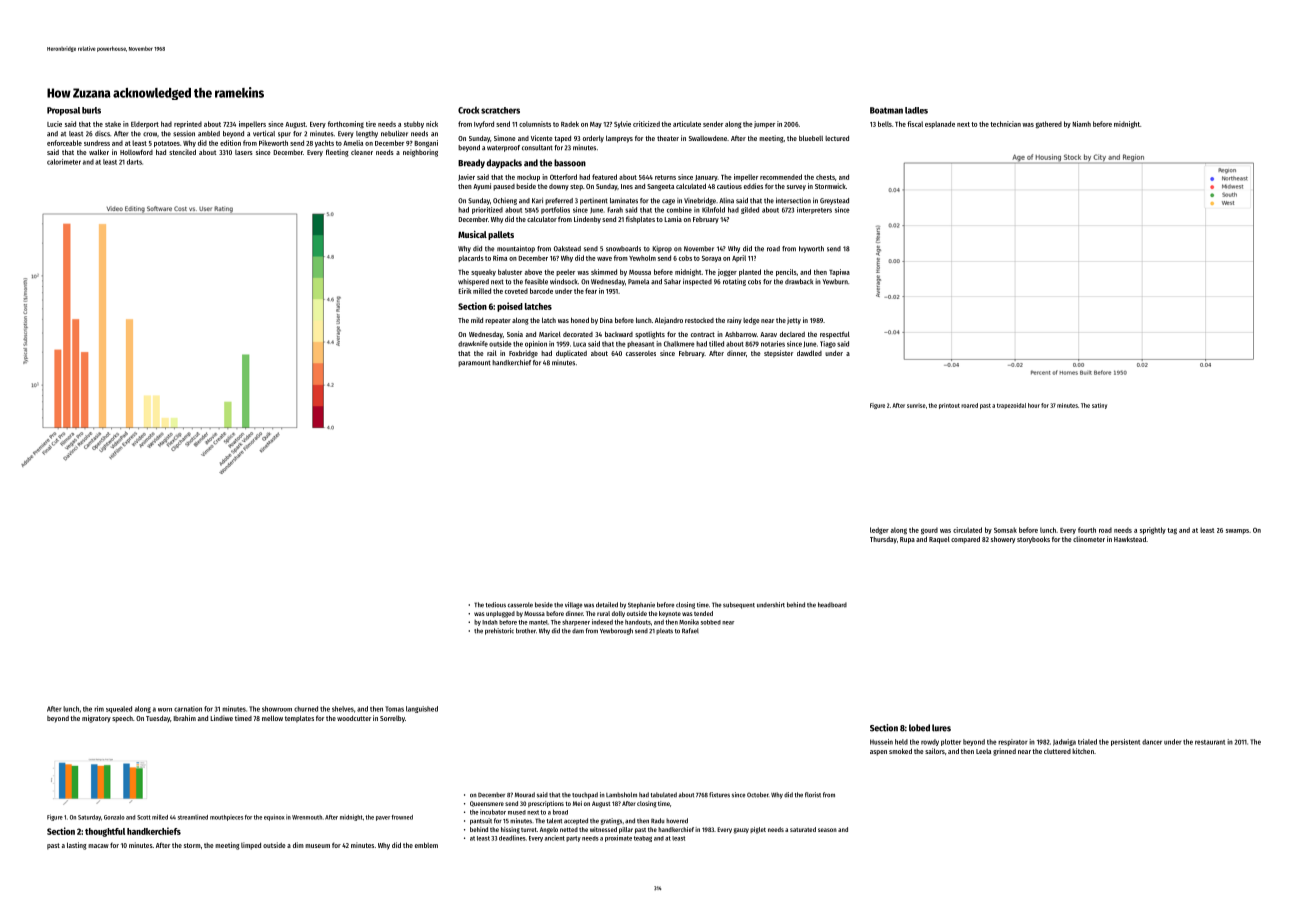 The image size is (1308, 924). Describe the element at coordinates (284, 135) in the screenshot. I see `spur` at that location.
